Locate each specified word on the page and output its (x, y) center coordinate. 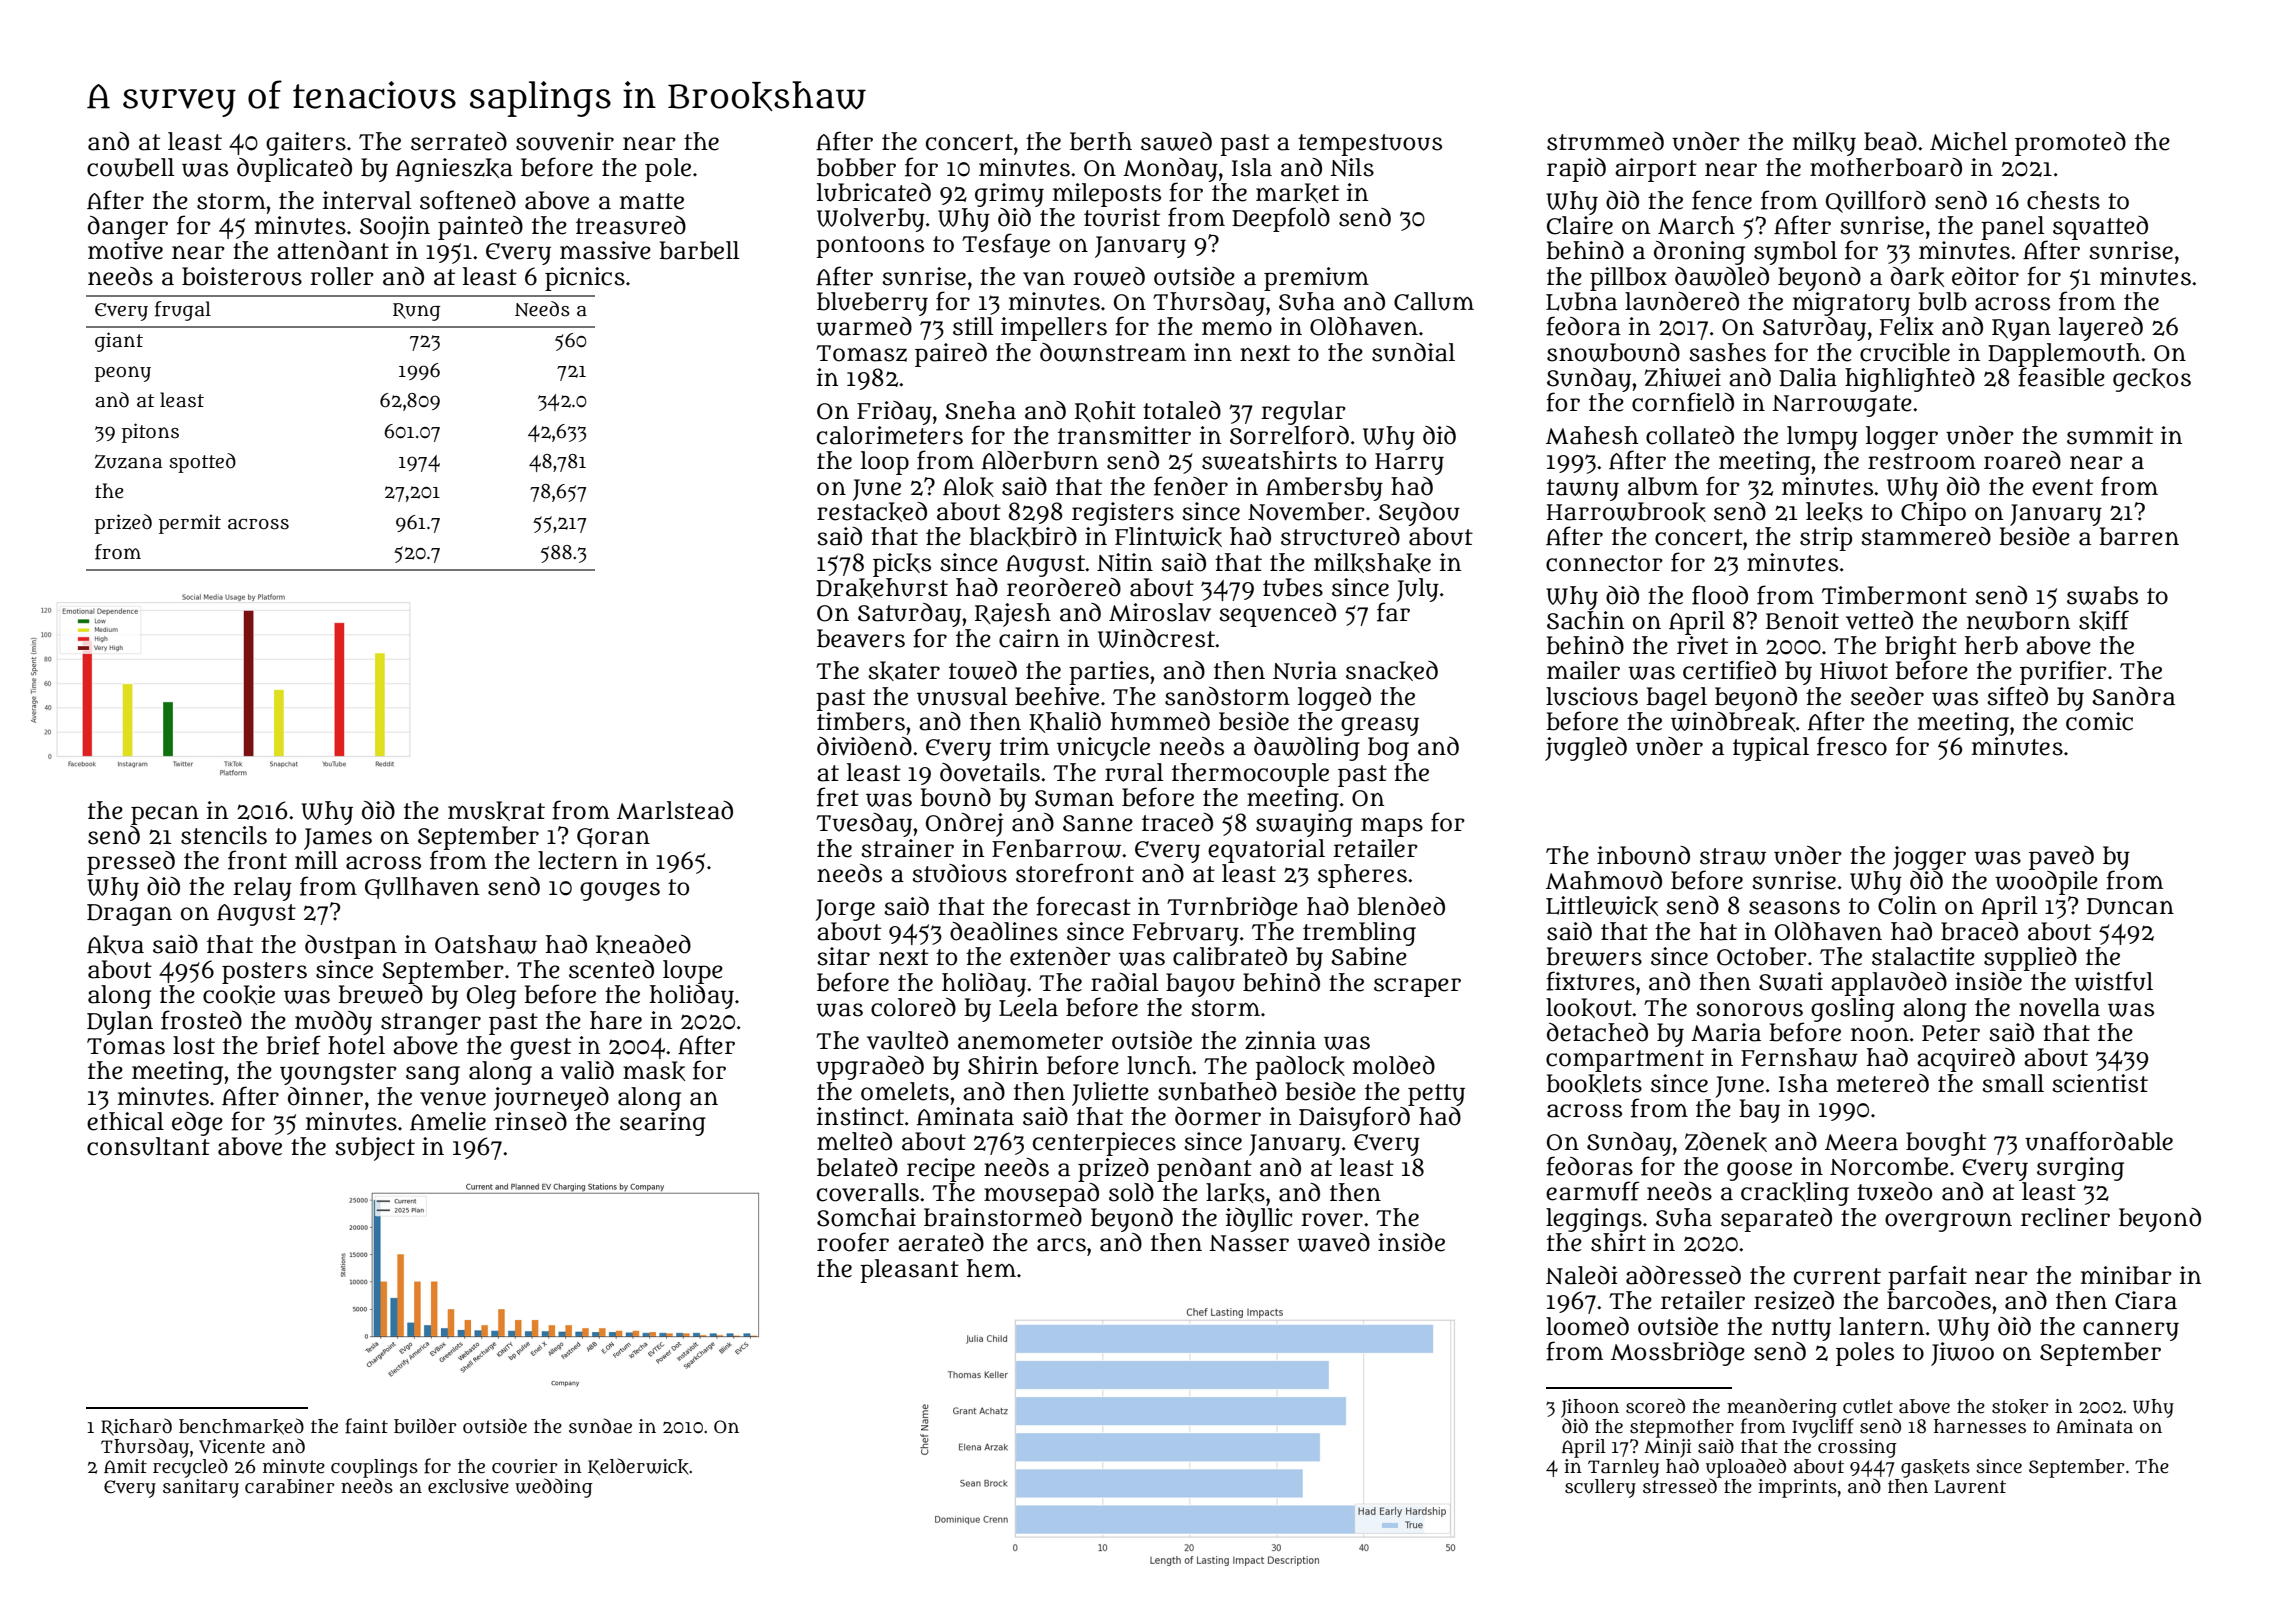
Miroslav (1160, 612)
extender (1060, 956)
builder (425, 1426)
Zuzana (128, 461)
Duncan (2130, 906)
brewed (380, 994)
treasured (631, 225)
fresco (1852, 746)
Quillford (1876, 201)
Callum (1434, 301)
